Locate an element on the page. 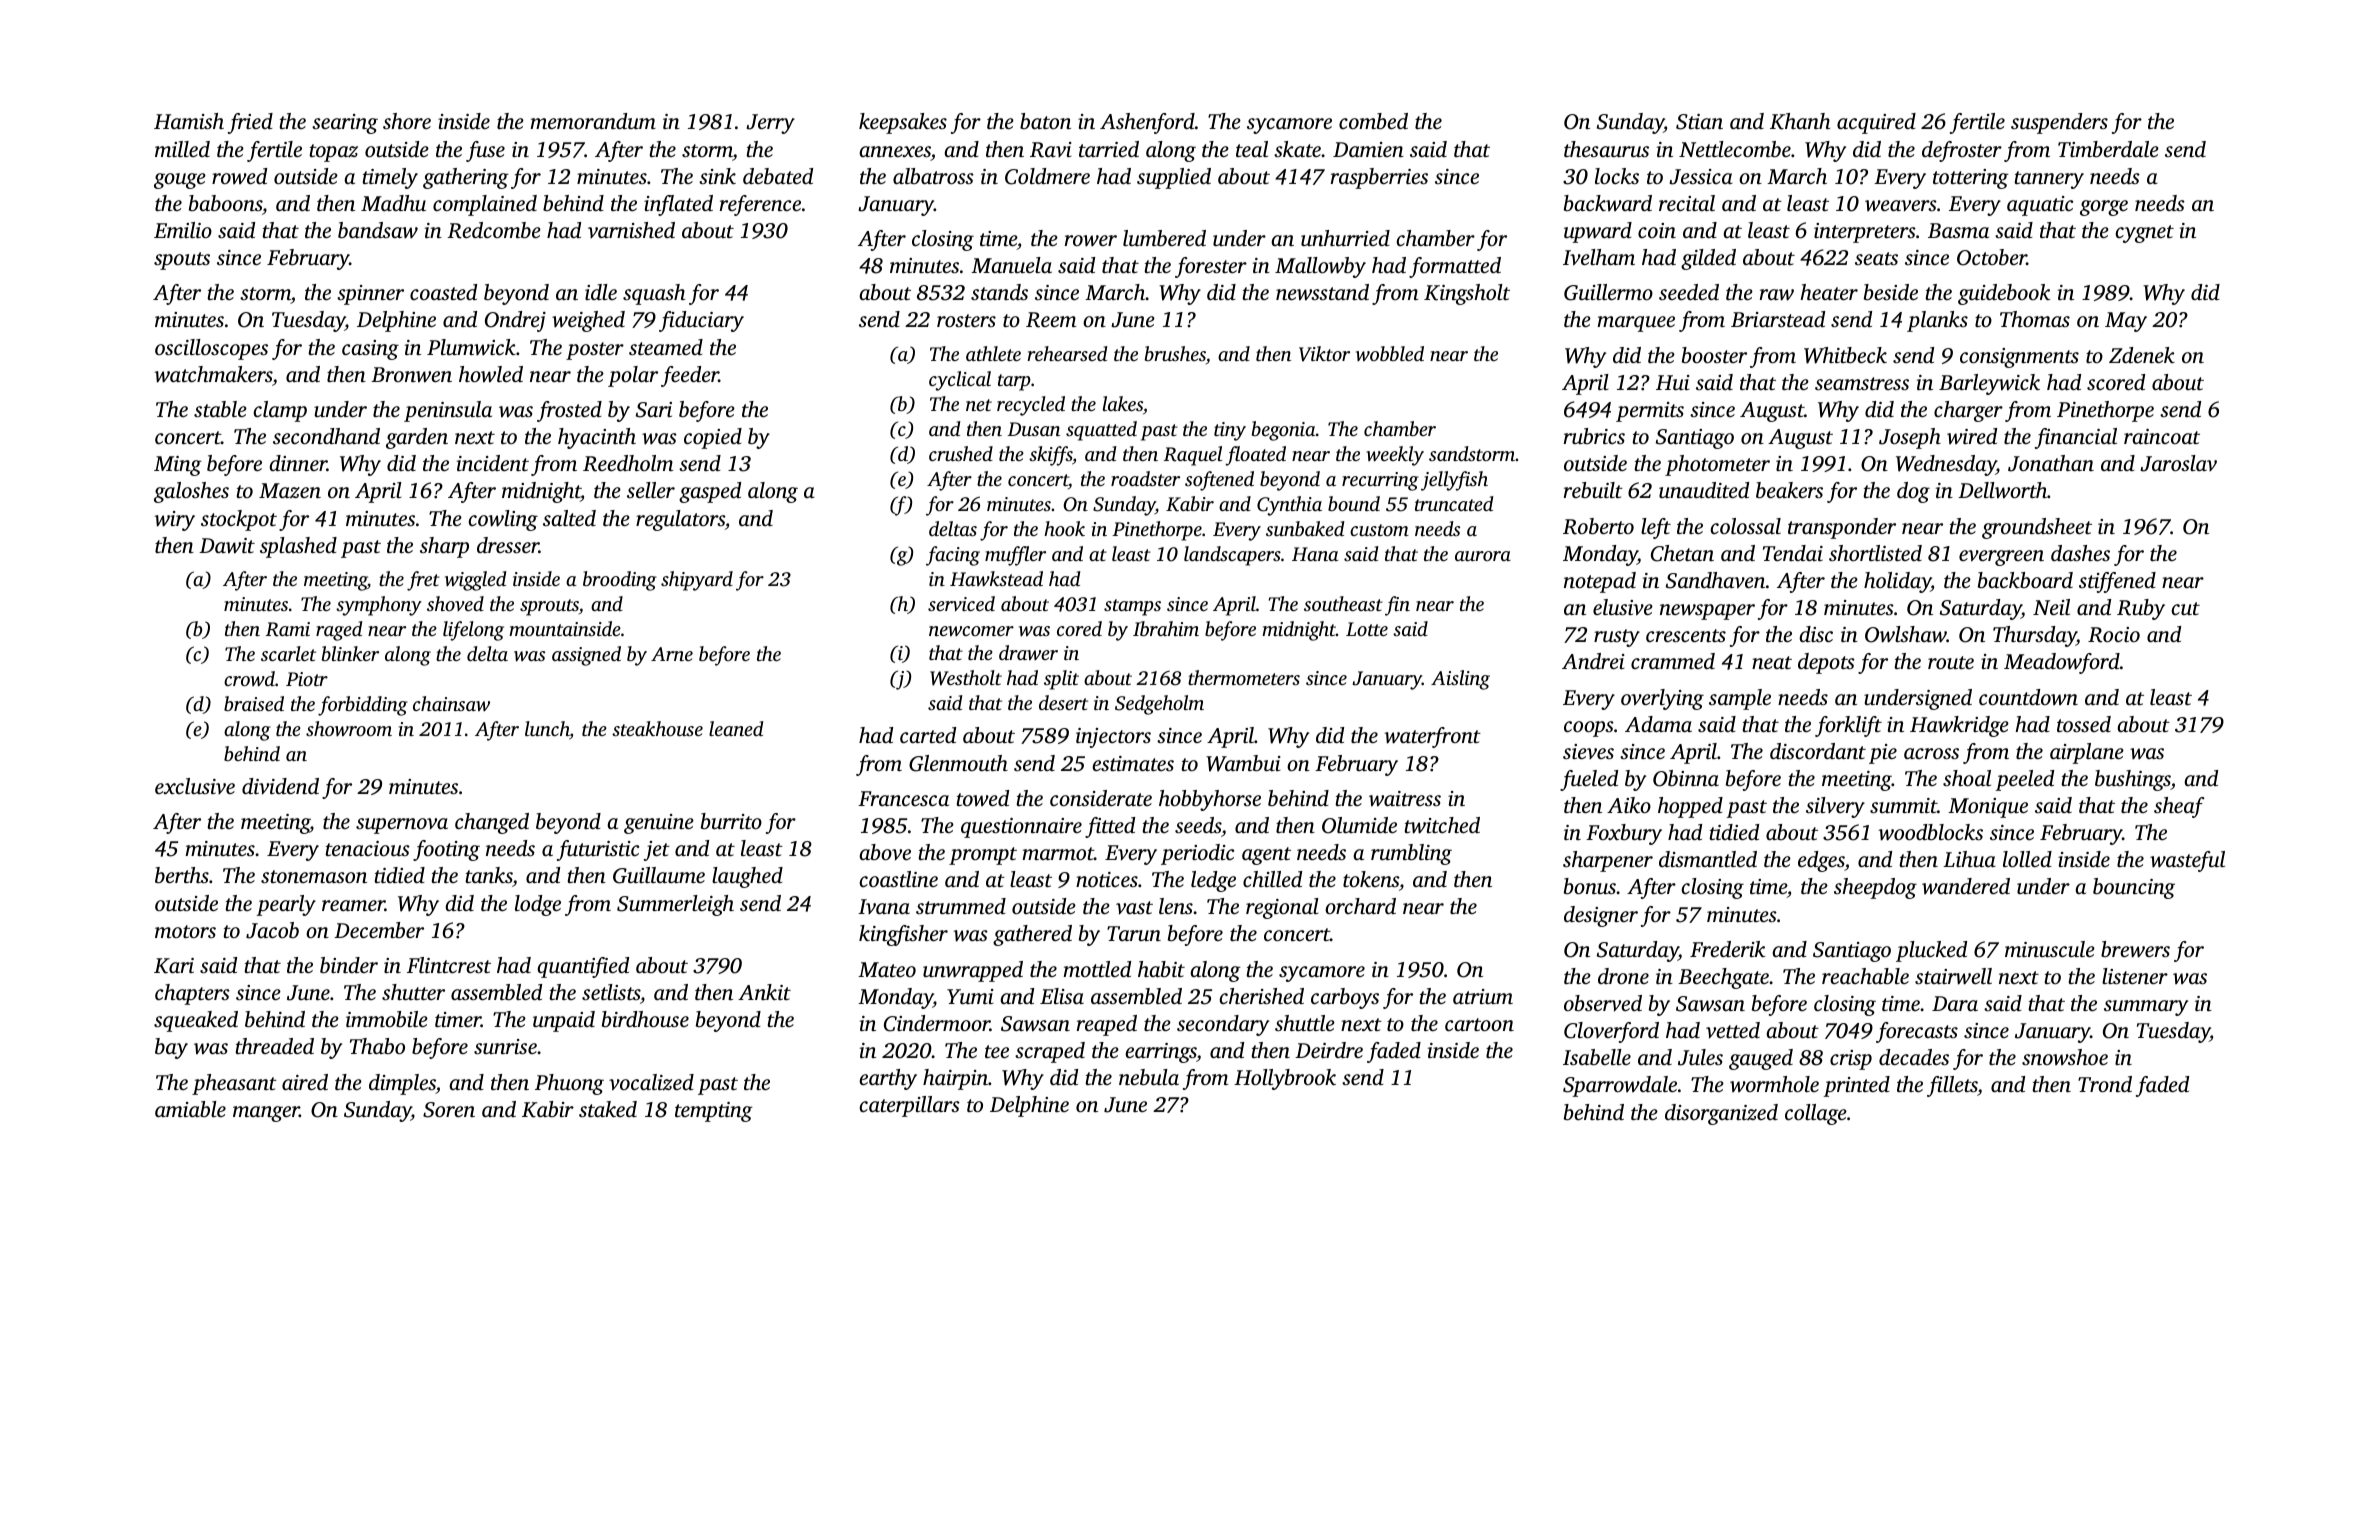 The image size is (2380, 1540). overlying is located at coordinates (1662, 699).
